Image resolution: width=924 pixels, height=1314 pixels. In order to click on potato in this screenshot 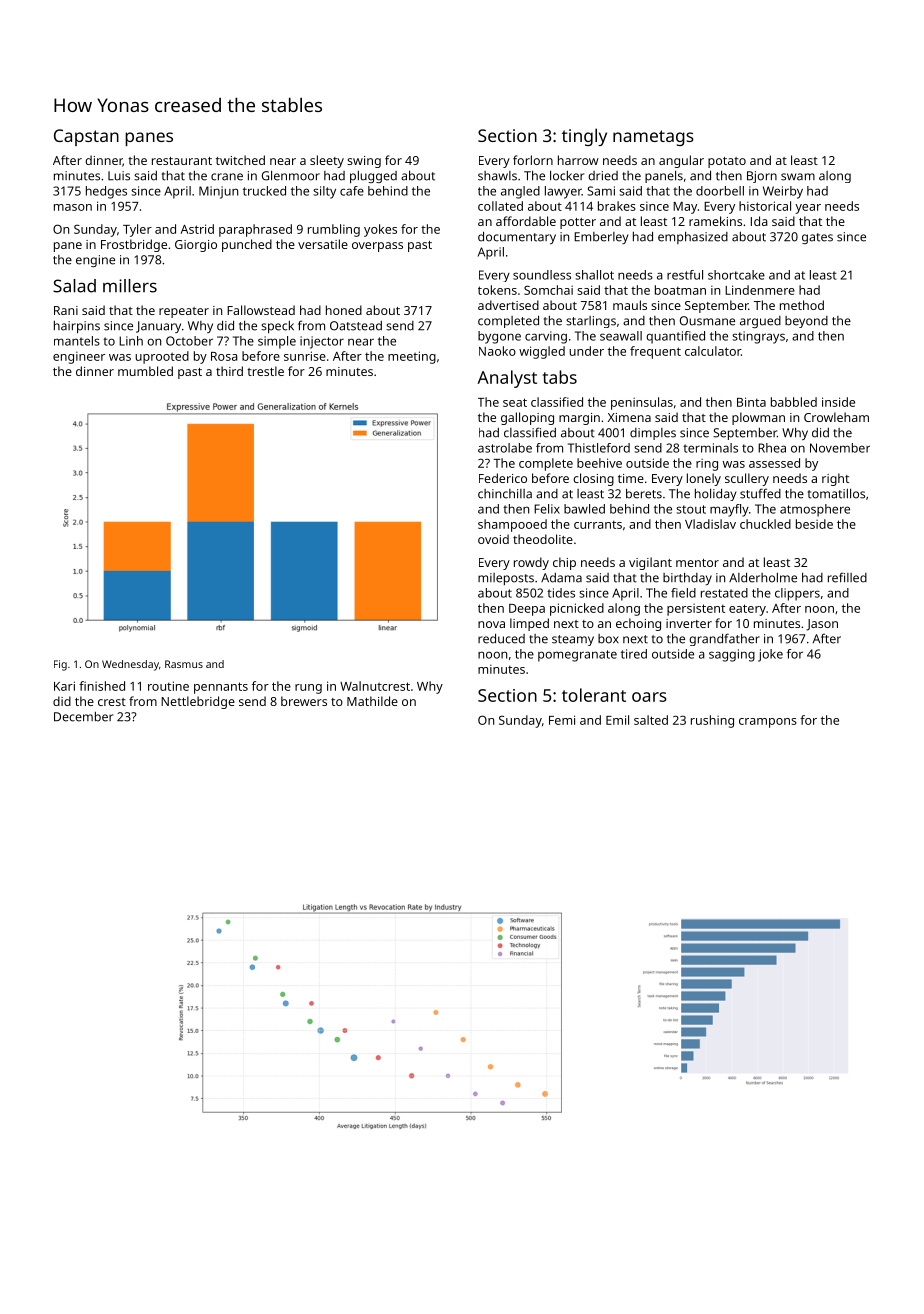, I will do `click(727, 162)`.
